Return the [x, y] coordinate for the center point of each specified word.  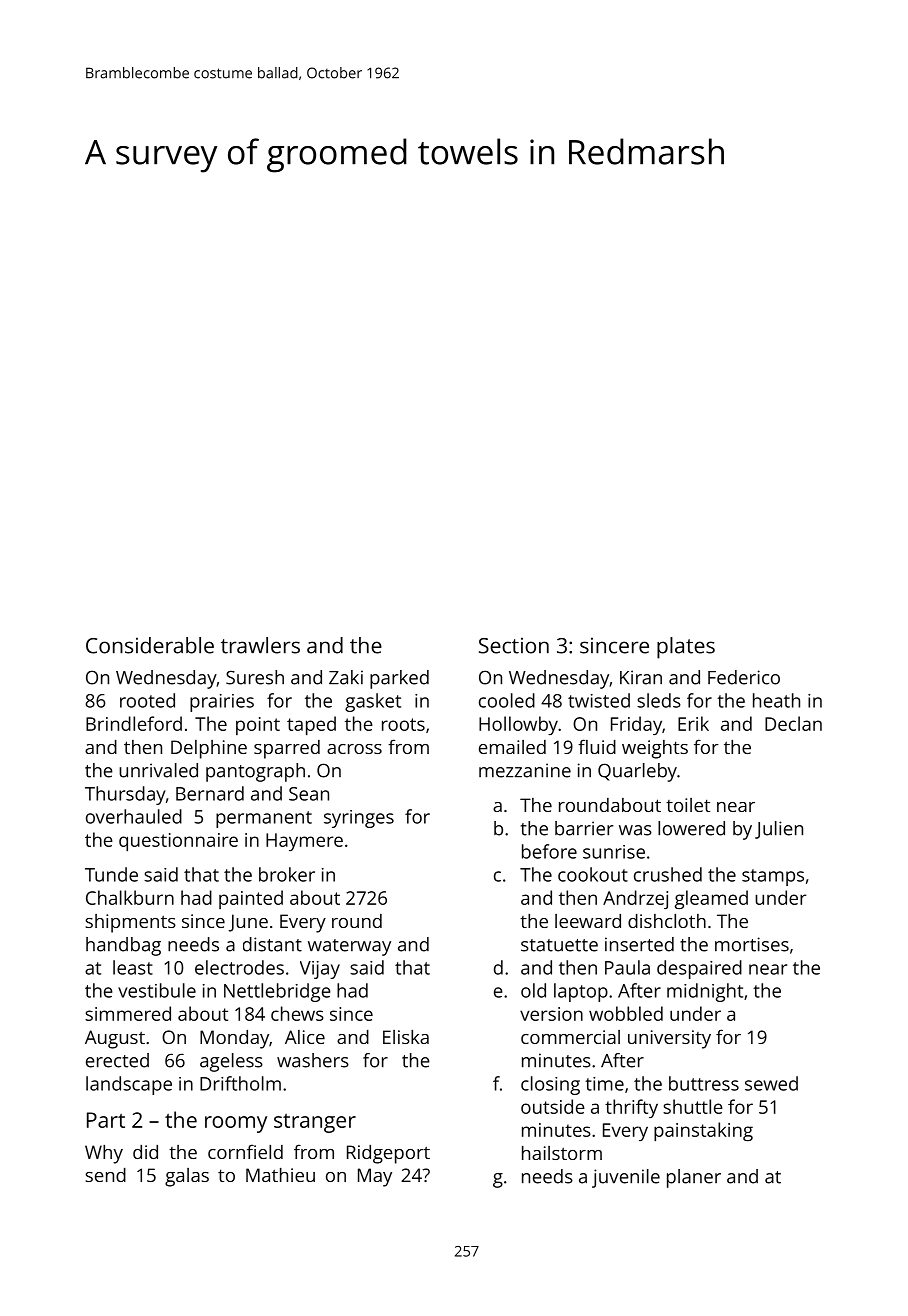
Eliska [406, 1037]
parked [399, 679]
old [533, 990]
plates [686, 648]
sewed [771, 1083]
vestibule [157, 990]
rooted [147, 700]
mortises [752, 944]
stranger [315, 1123]
